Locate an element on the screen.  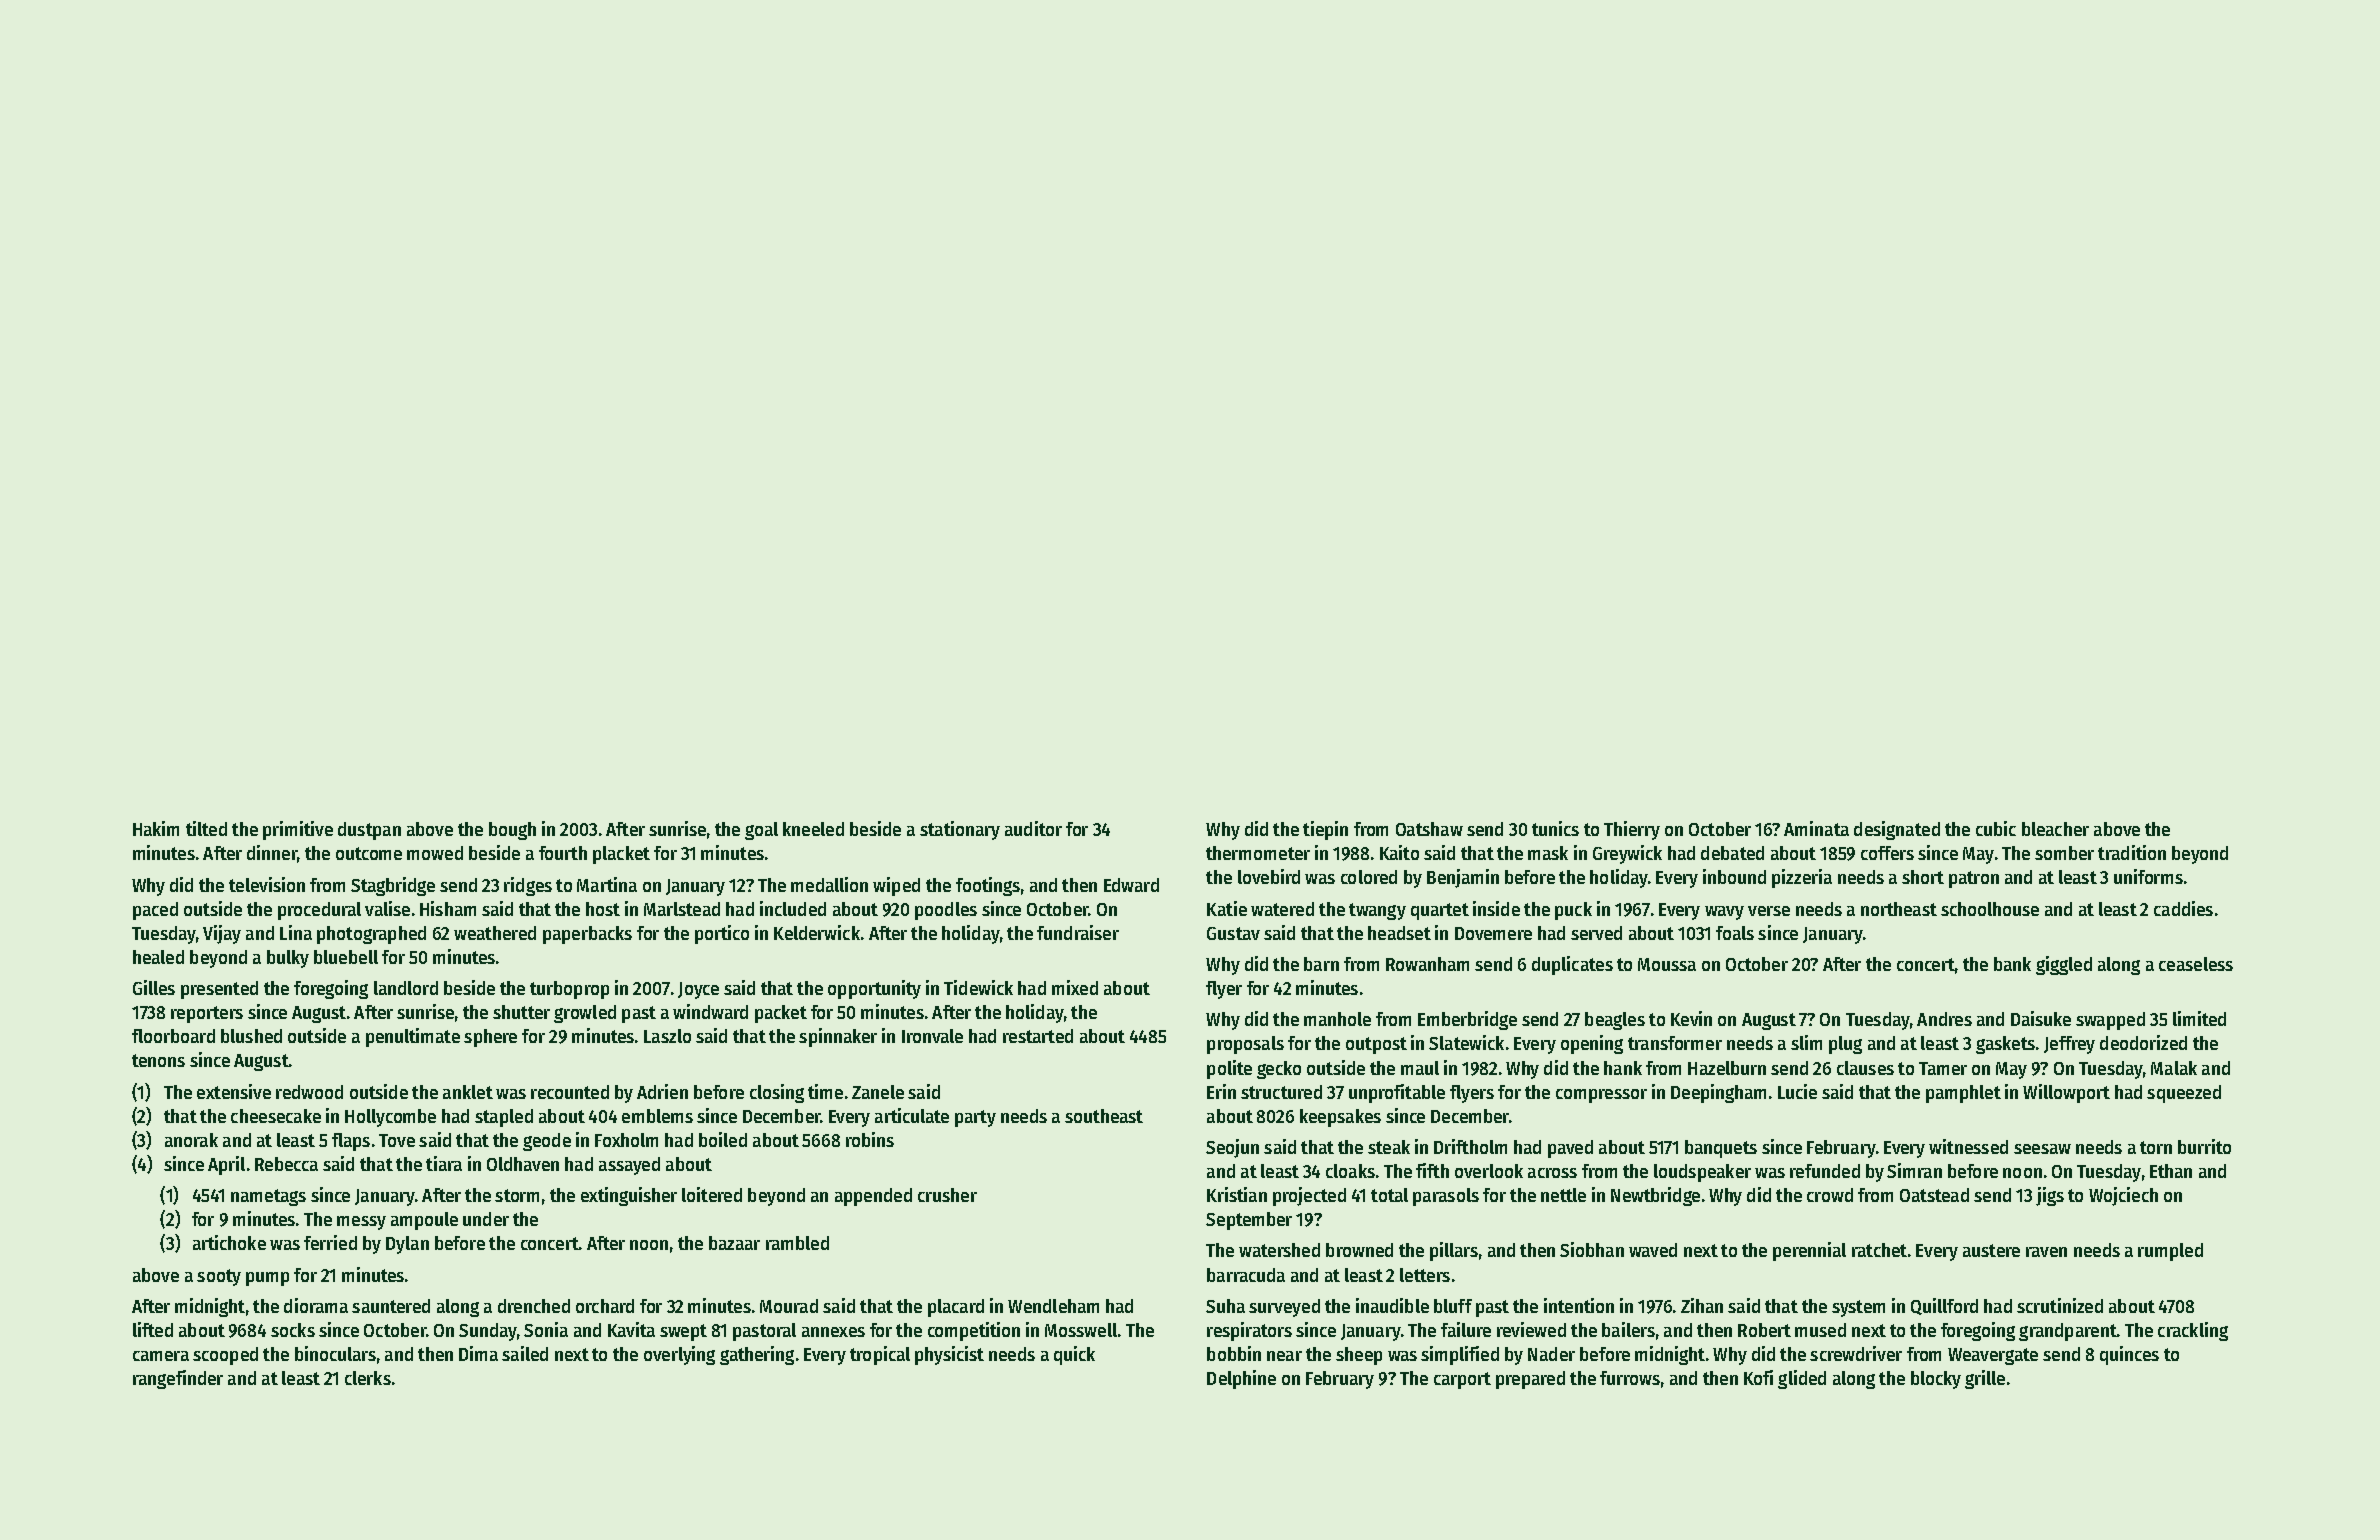
boiled is located at coordinates (723, 1139).
